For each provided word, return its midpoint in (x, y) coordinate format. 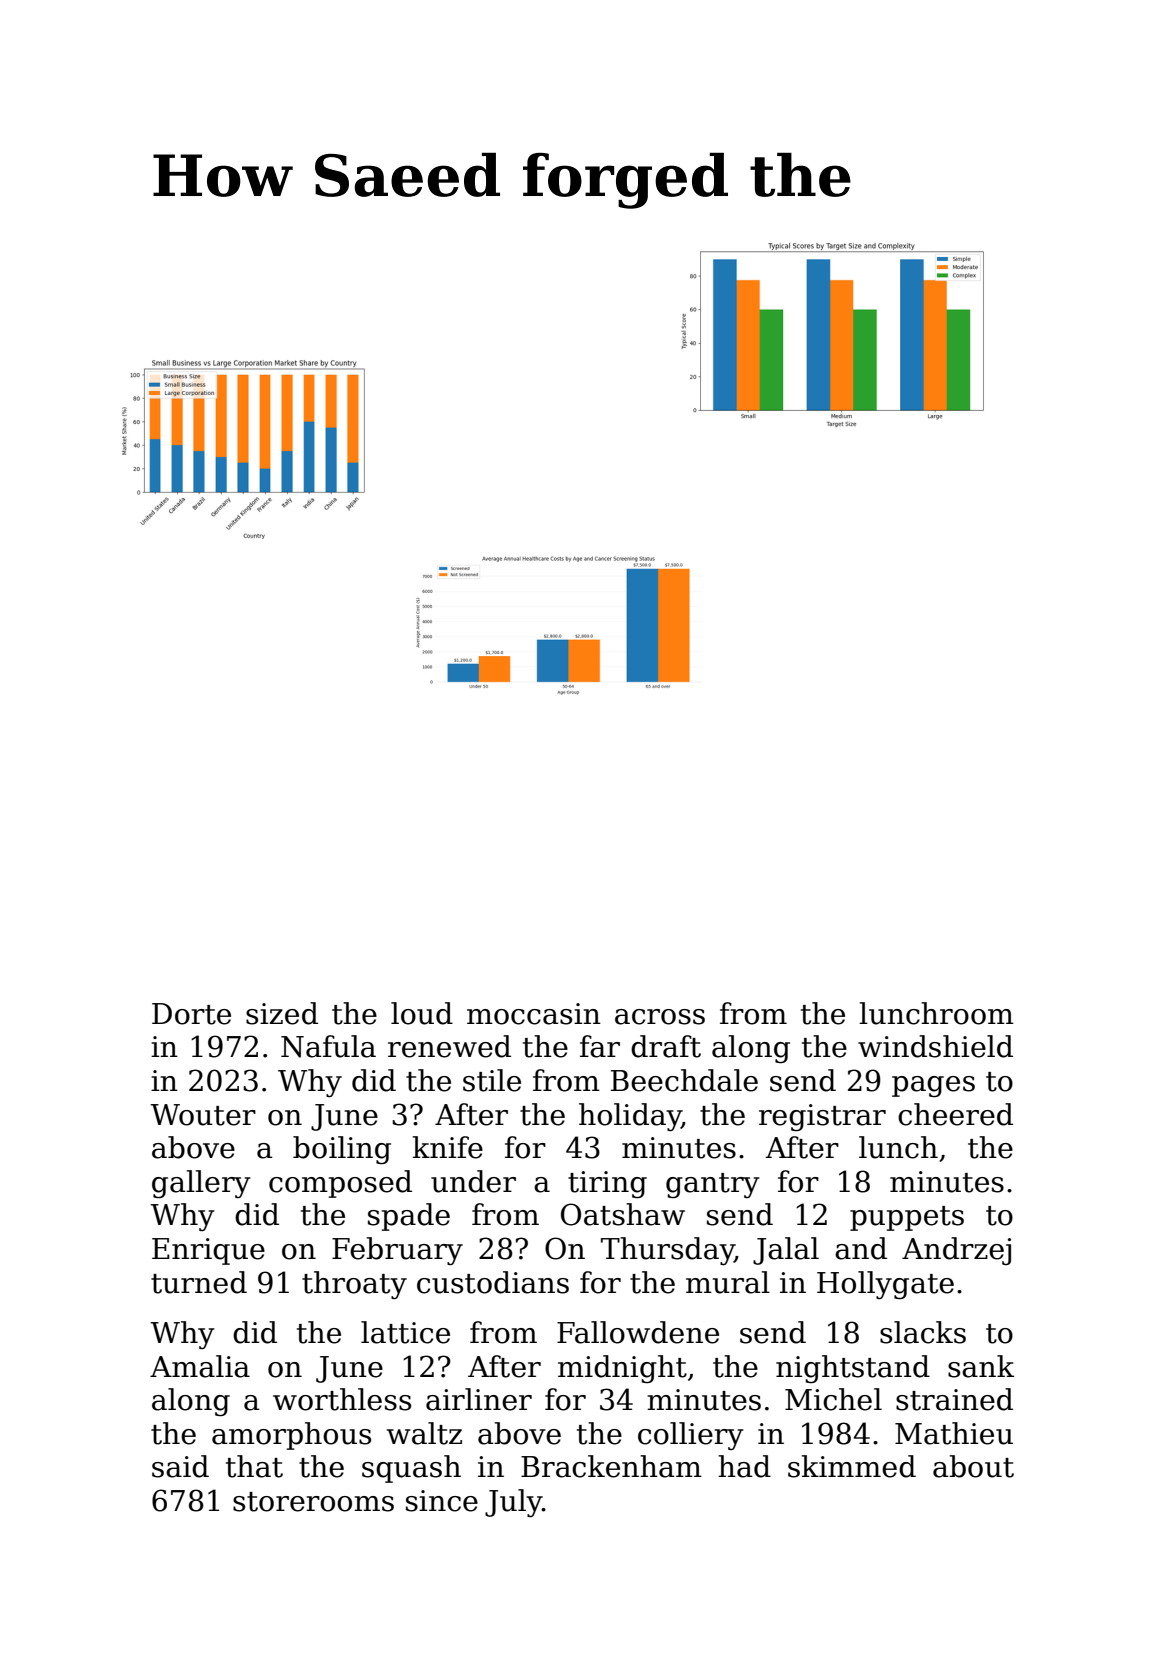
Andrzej (956, 1251)
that (254, 1466)
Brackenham (611, 1466)
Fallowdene (638, 1332)
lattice (405, 1332)
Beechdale (684, 1080)
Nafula (328, 1046)
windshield (935, 1046)
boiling (342, 1150)
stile (492, 1080)
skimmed (852, 1466)
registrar (822, 1118)
